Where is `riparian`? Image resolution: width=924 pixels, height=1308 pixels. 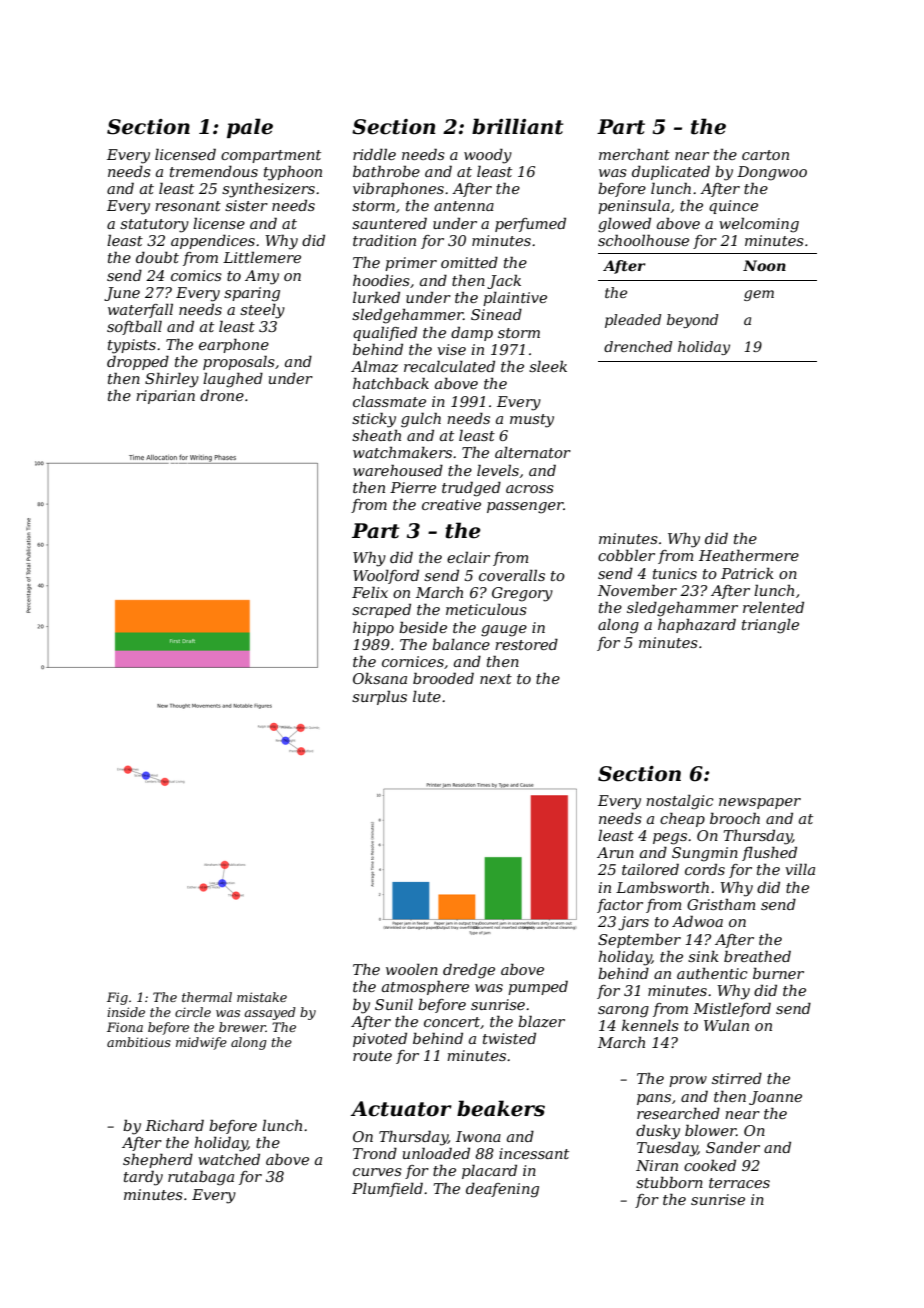 riparian is located at coordinates (165, 397).
